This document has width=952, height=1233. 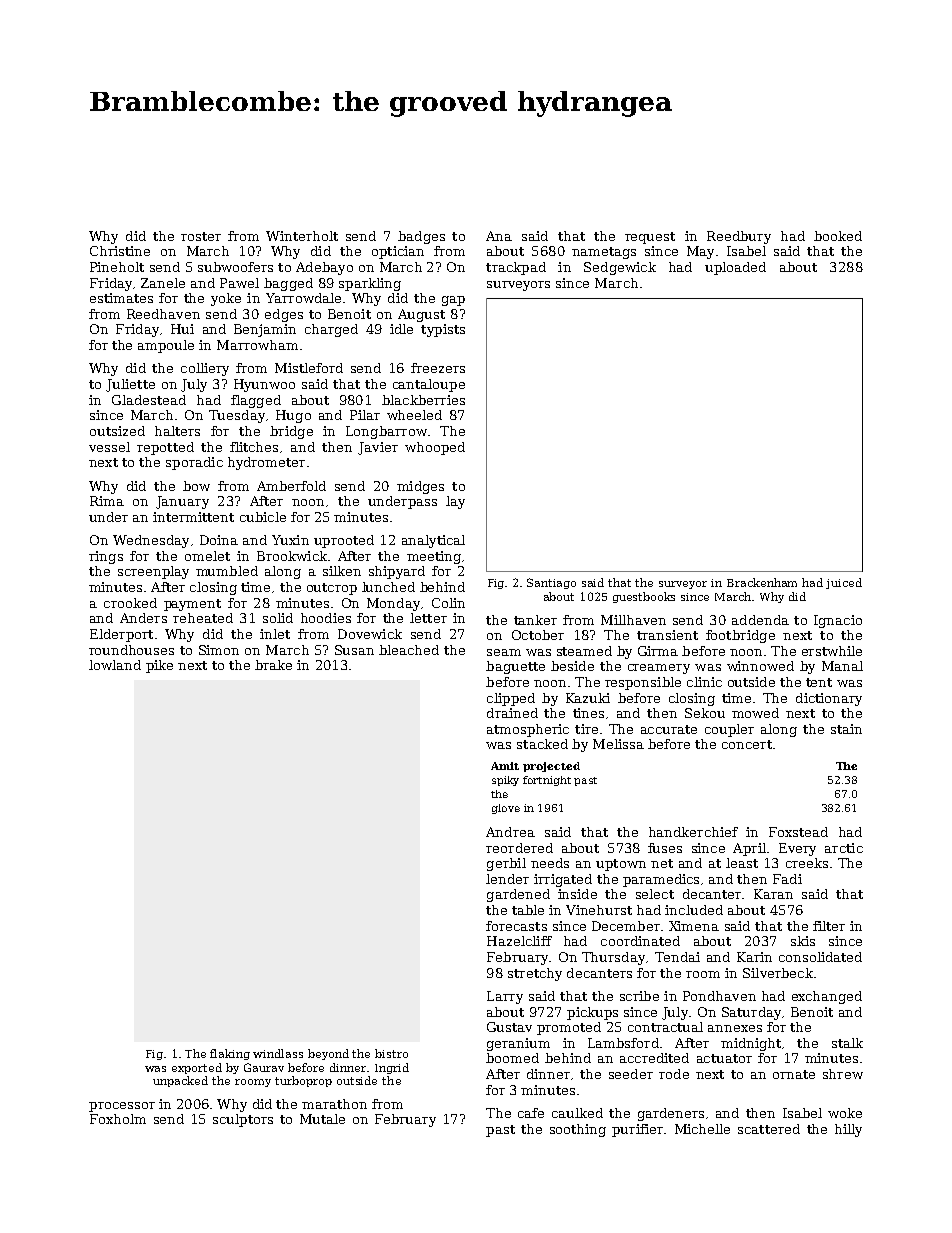 I want to click on Silverbeck, so click(x=778, y=973).
